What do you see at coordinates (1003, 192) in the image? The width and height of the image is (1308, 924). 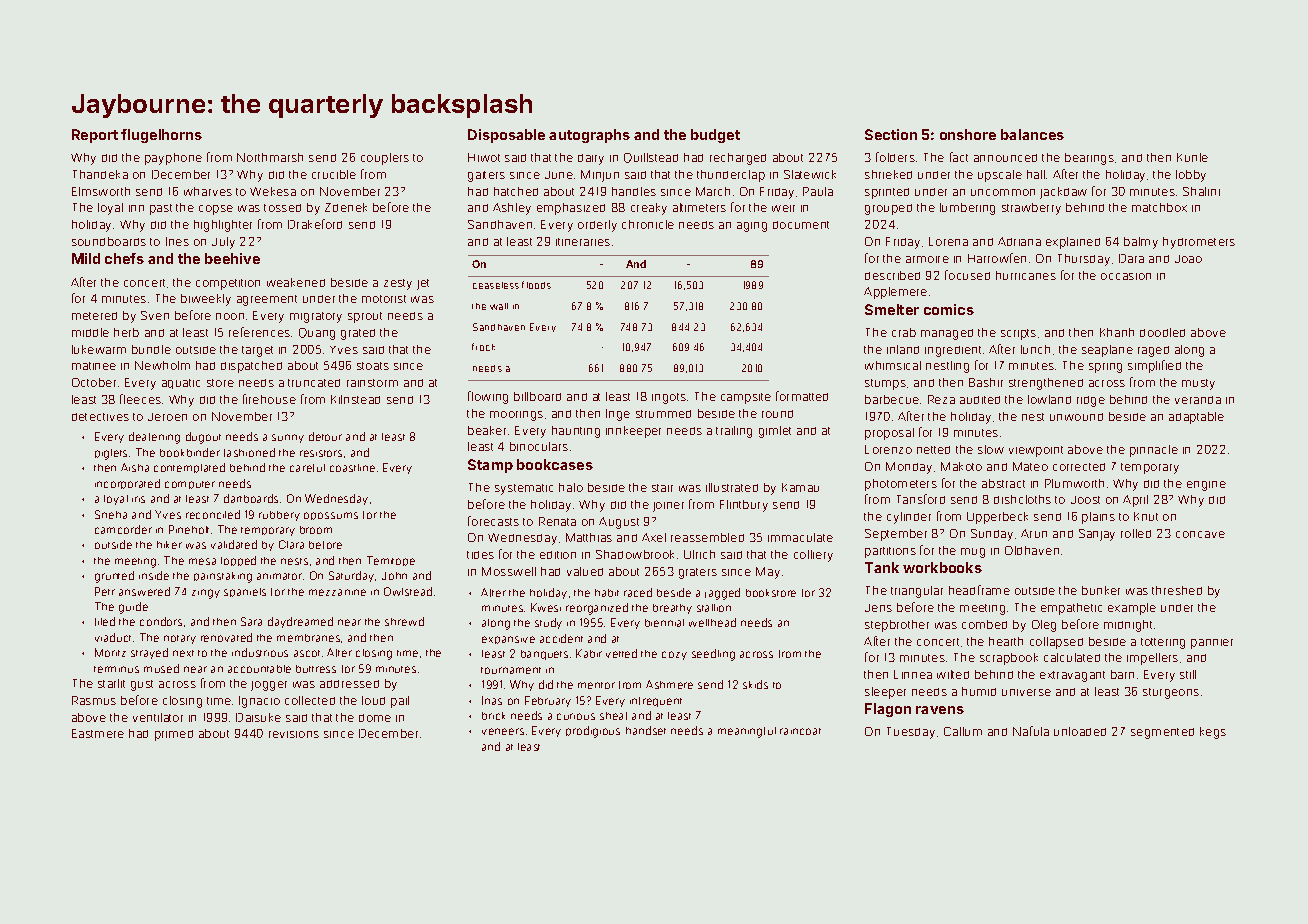 I see `uncommon` at bounding box center [1003, 192].
